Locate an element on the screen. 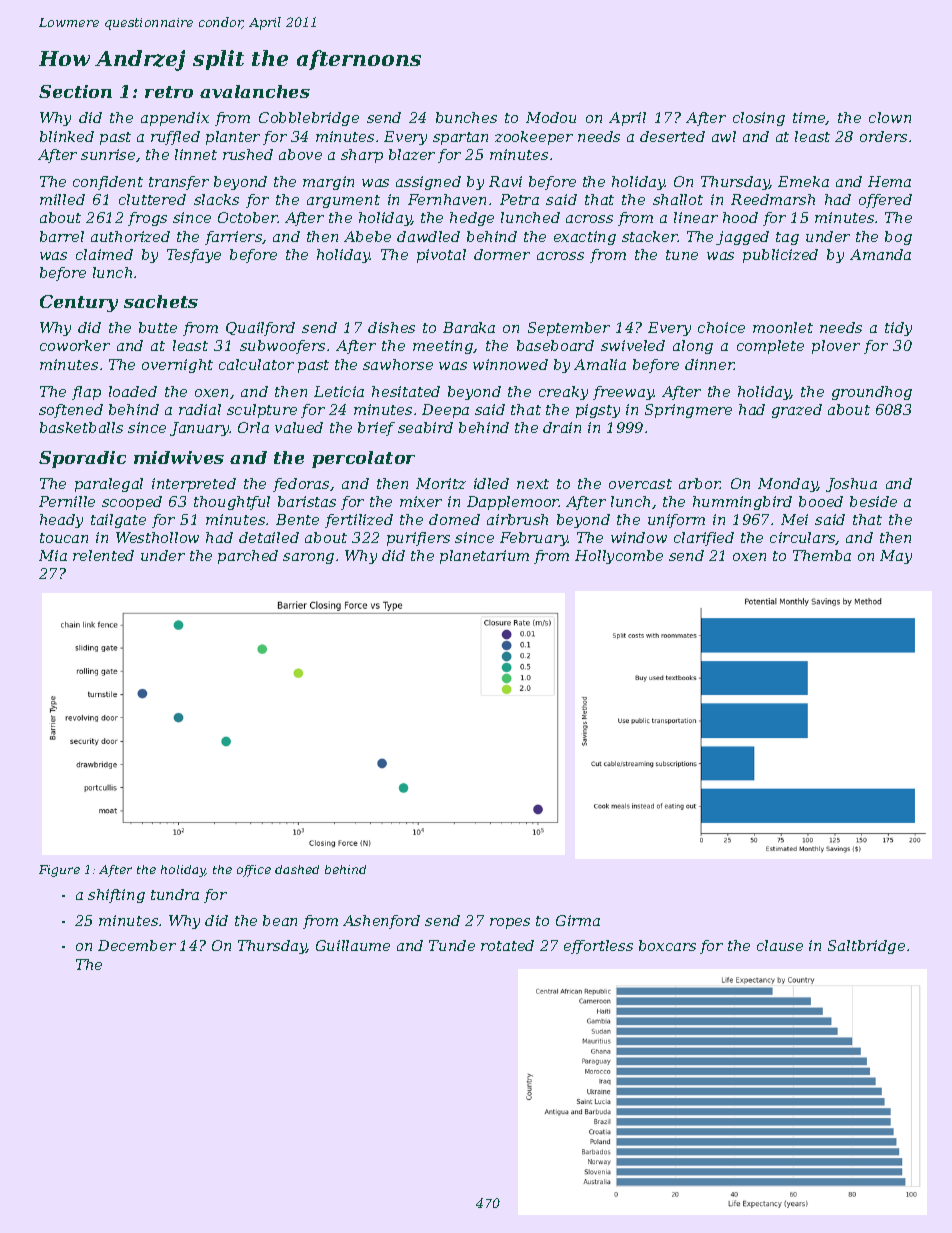 The height and width of the screenshot is (1233, 952). Hema is located at coordinates (889, 181).
